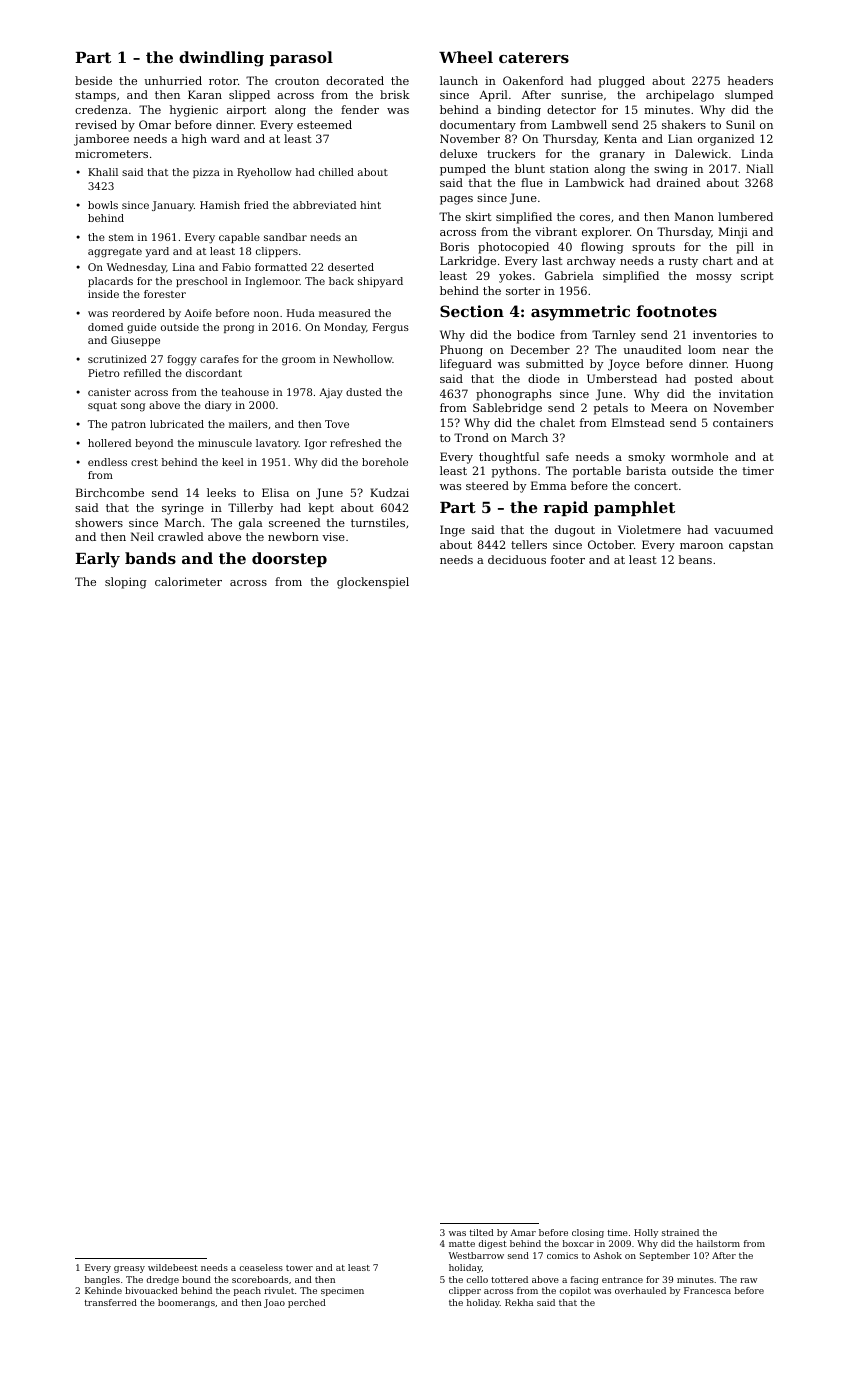 This document has height=1400, width=849. Describe the element at coordinates (129, 1269) in the document. I see `greasy` at that location.
